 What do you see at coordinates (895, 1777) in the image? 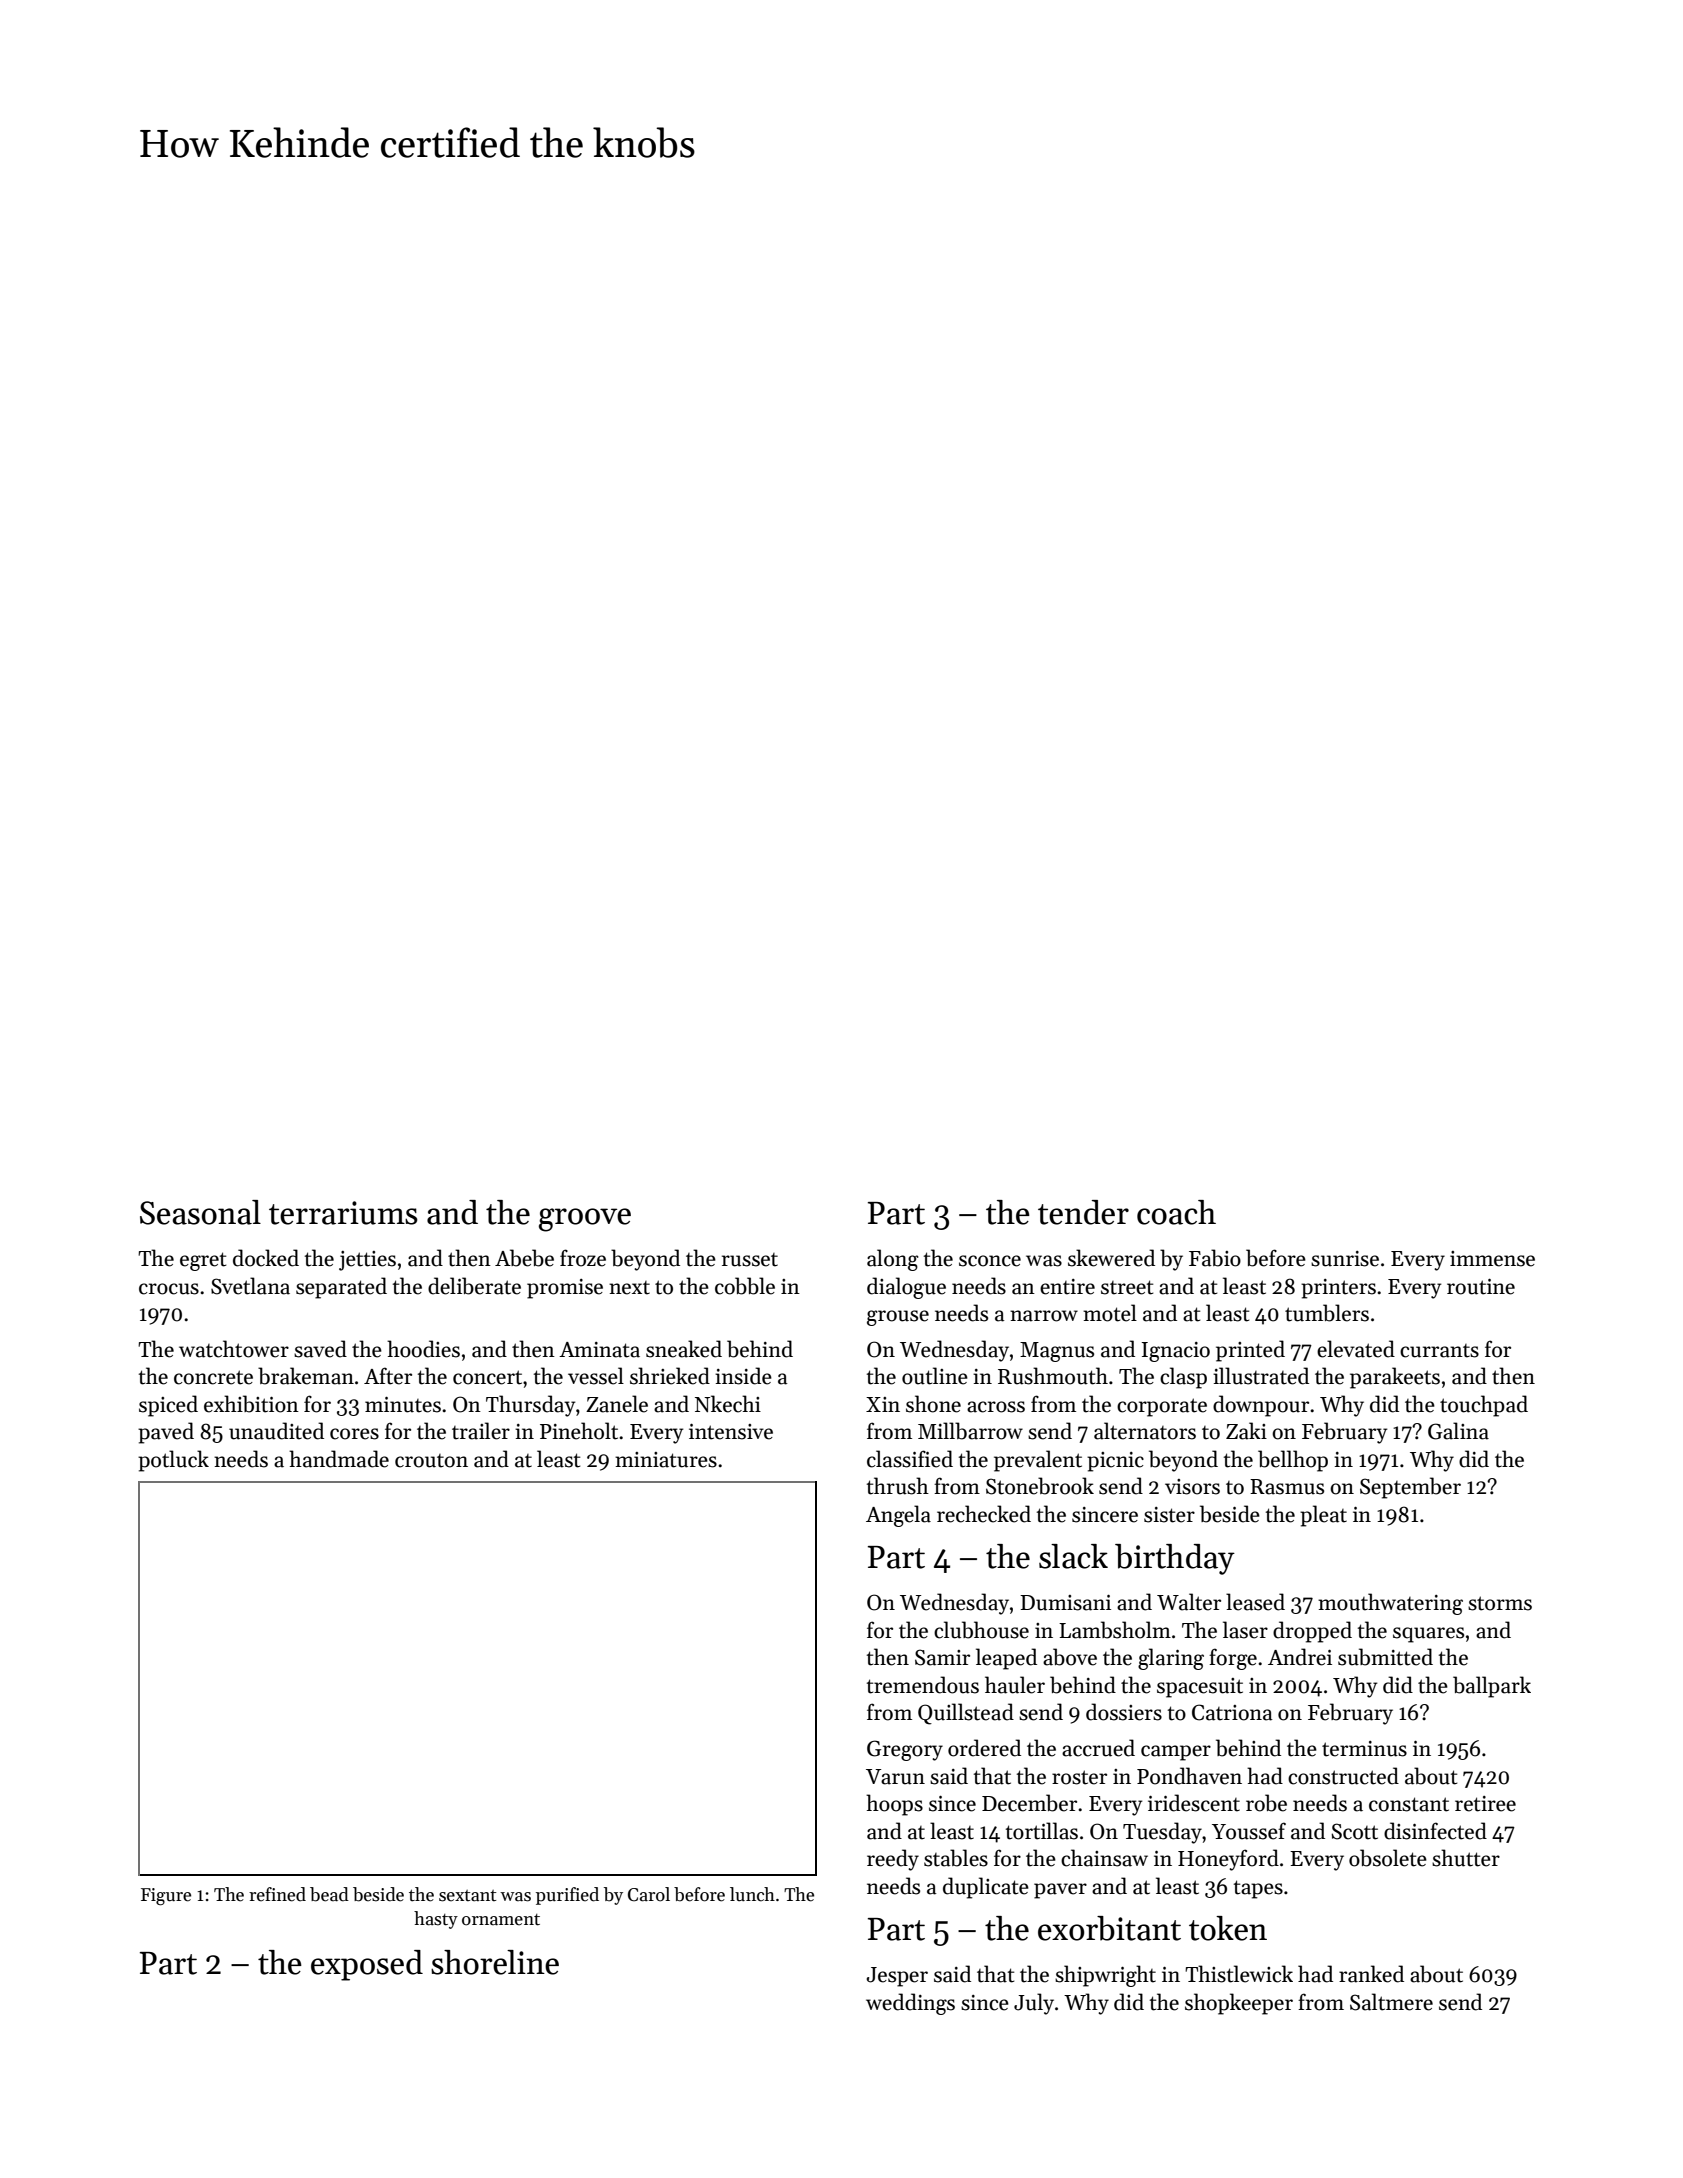
I see `Varun` at bounding box center [895, 1777].
